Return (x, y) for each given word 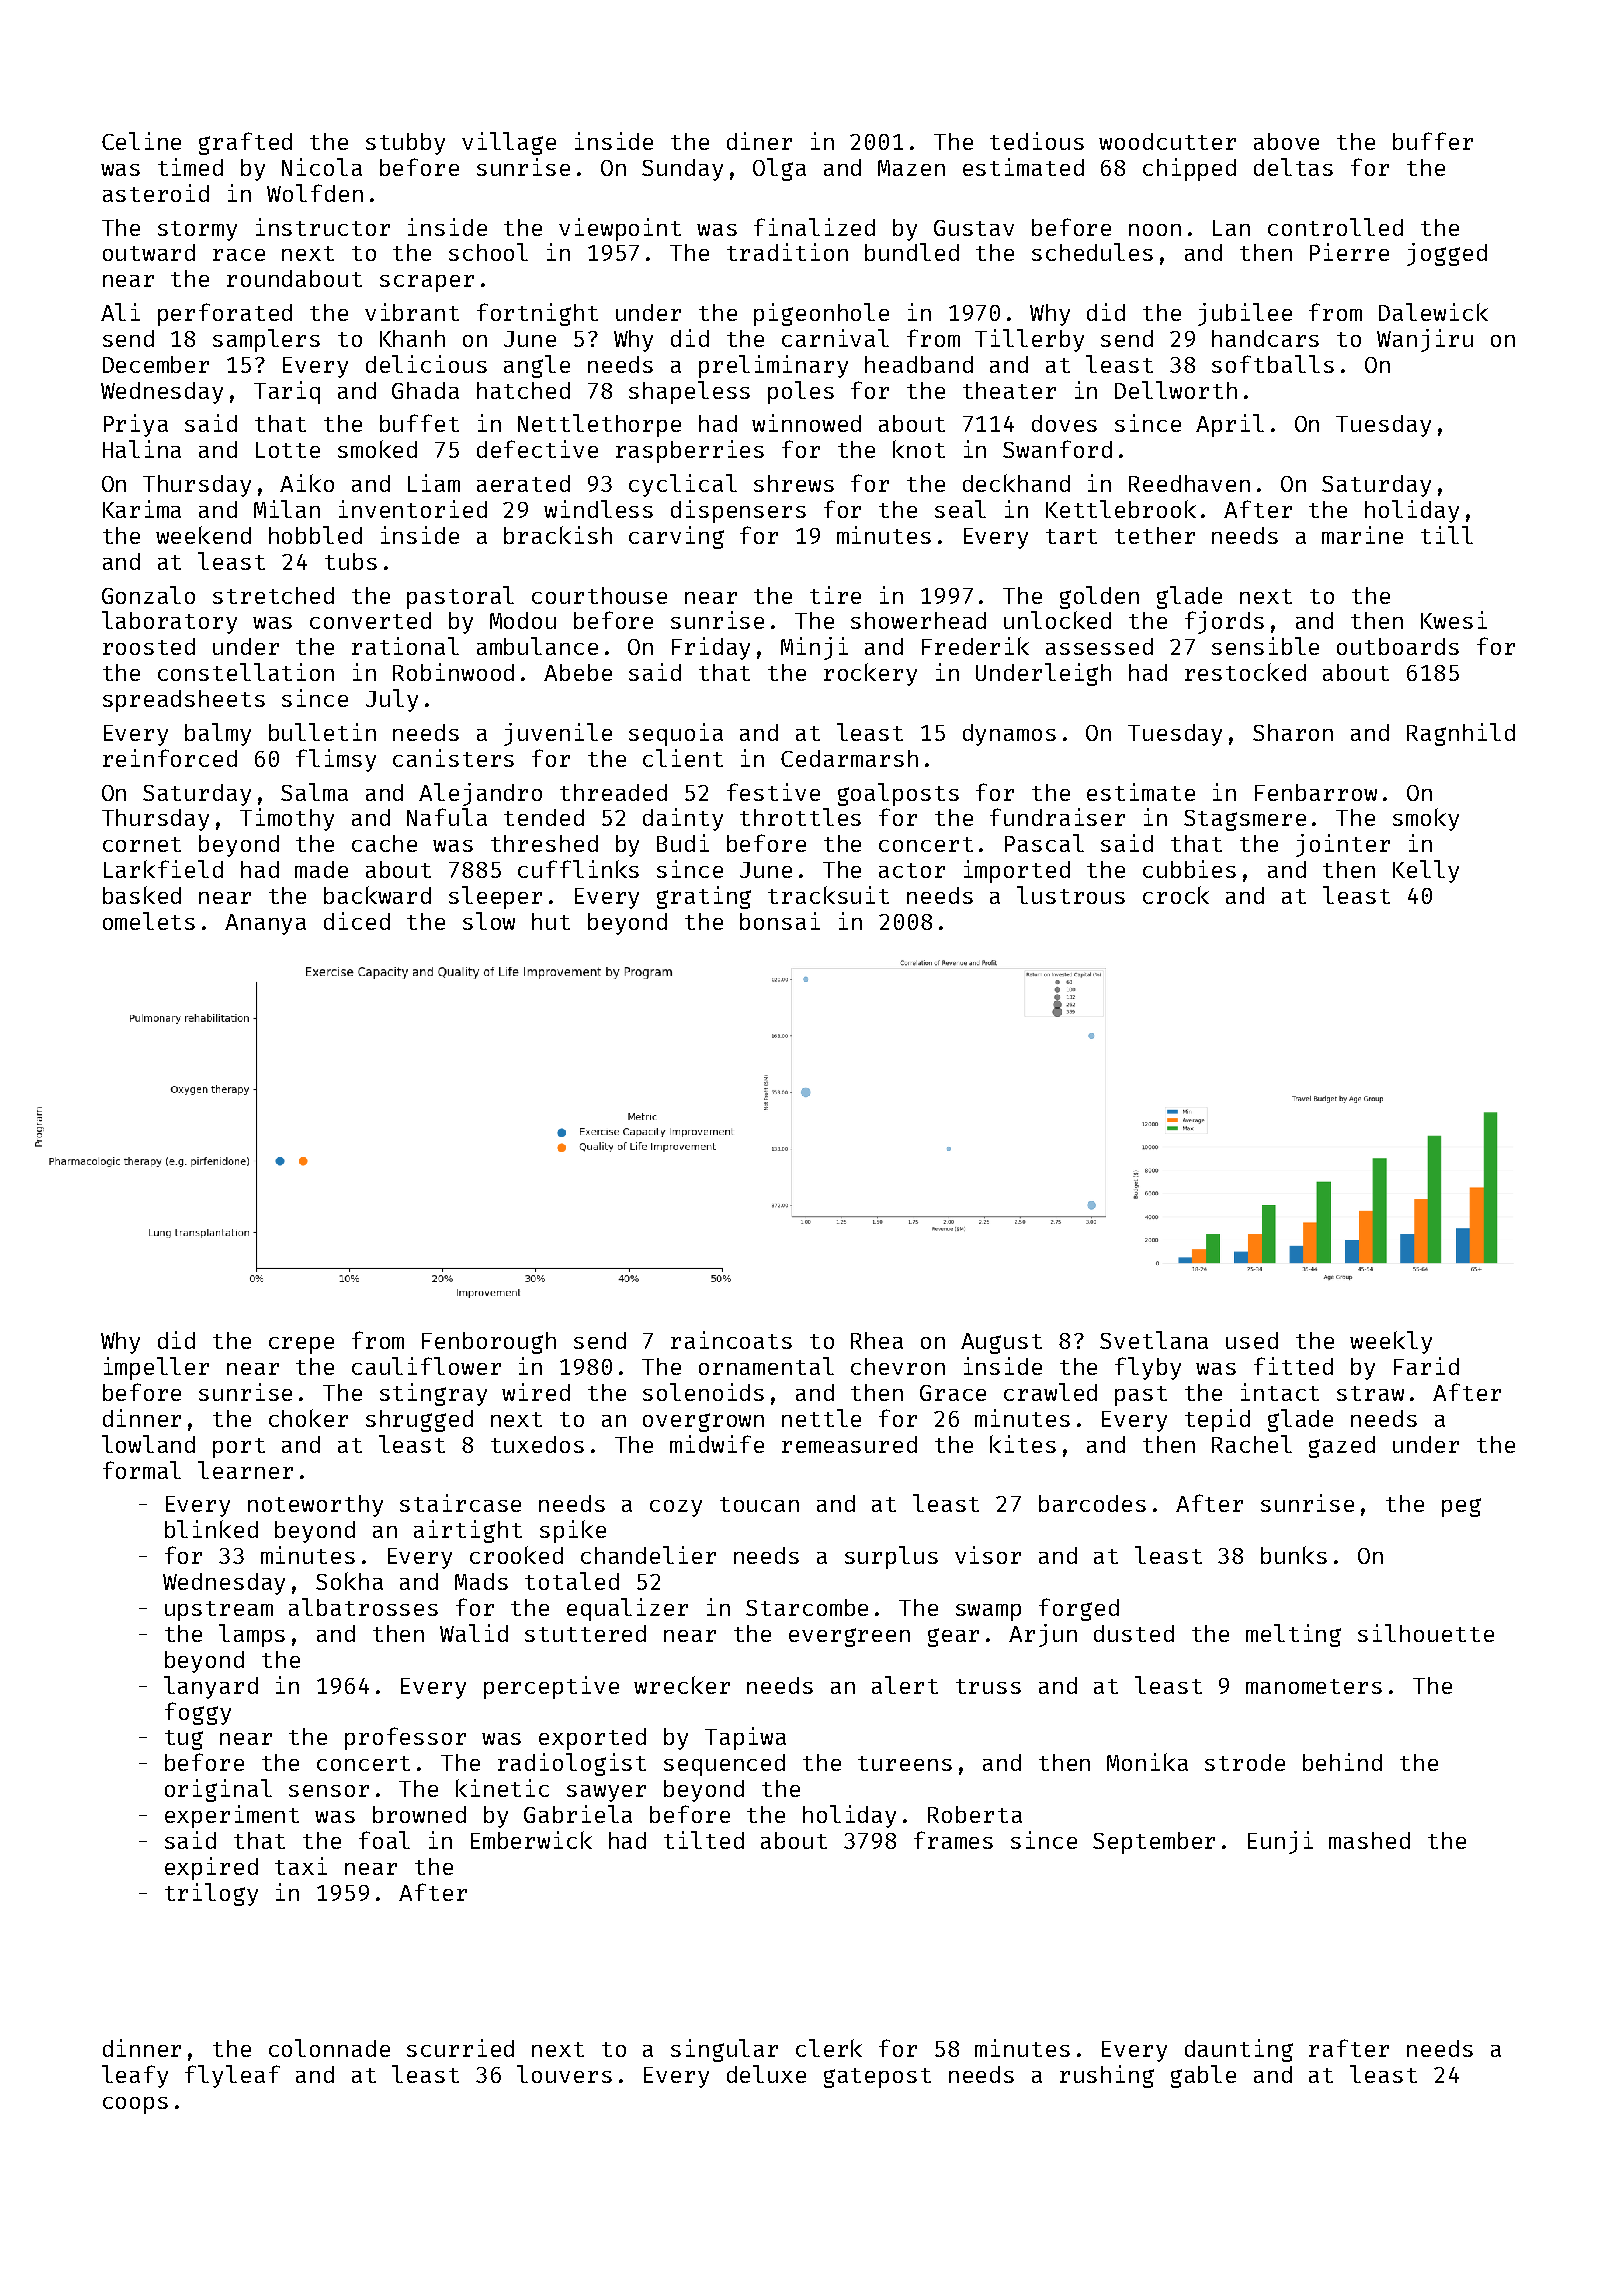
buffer (1433, 141)
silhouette (1426, 1633)
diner (759, 141)
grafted (245, 143)
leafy (135, 2076)
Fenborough (489, 1343)
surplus (891, 1557)
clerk (829, 2048)
